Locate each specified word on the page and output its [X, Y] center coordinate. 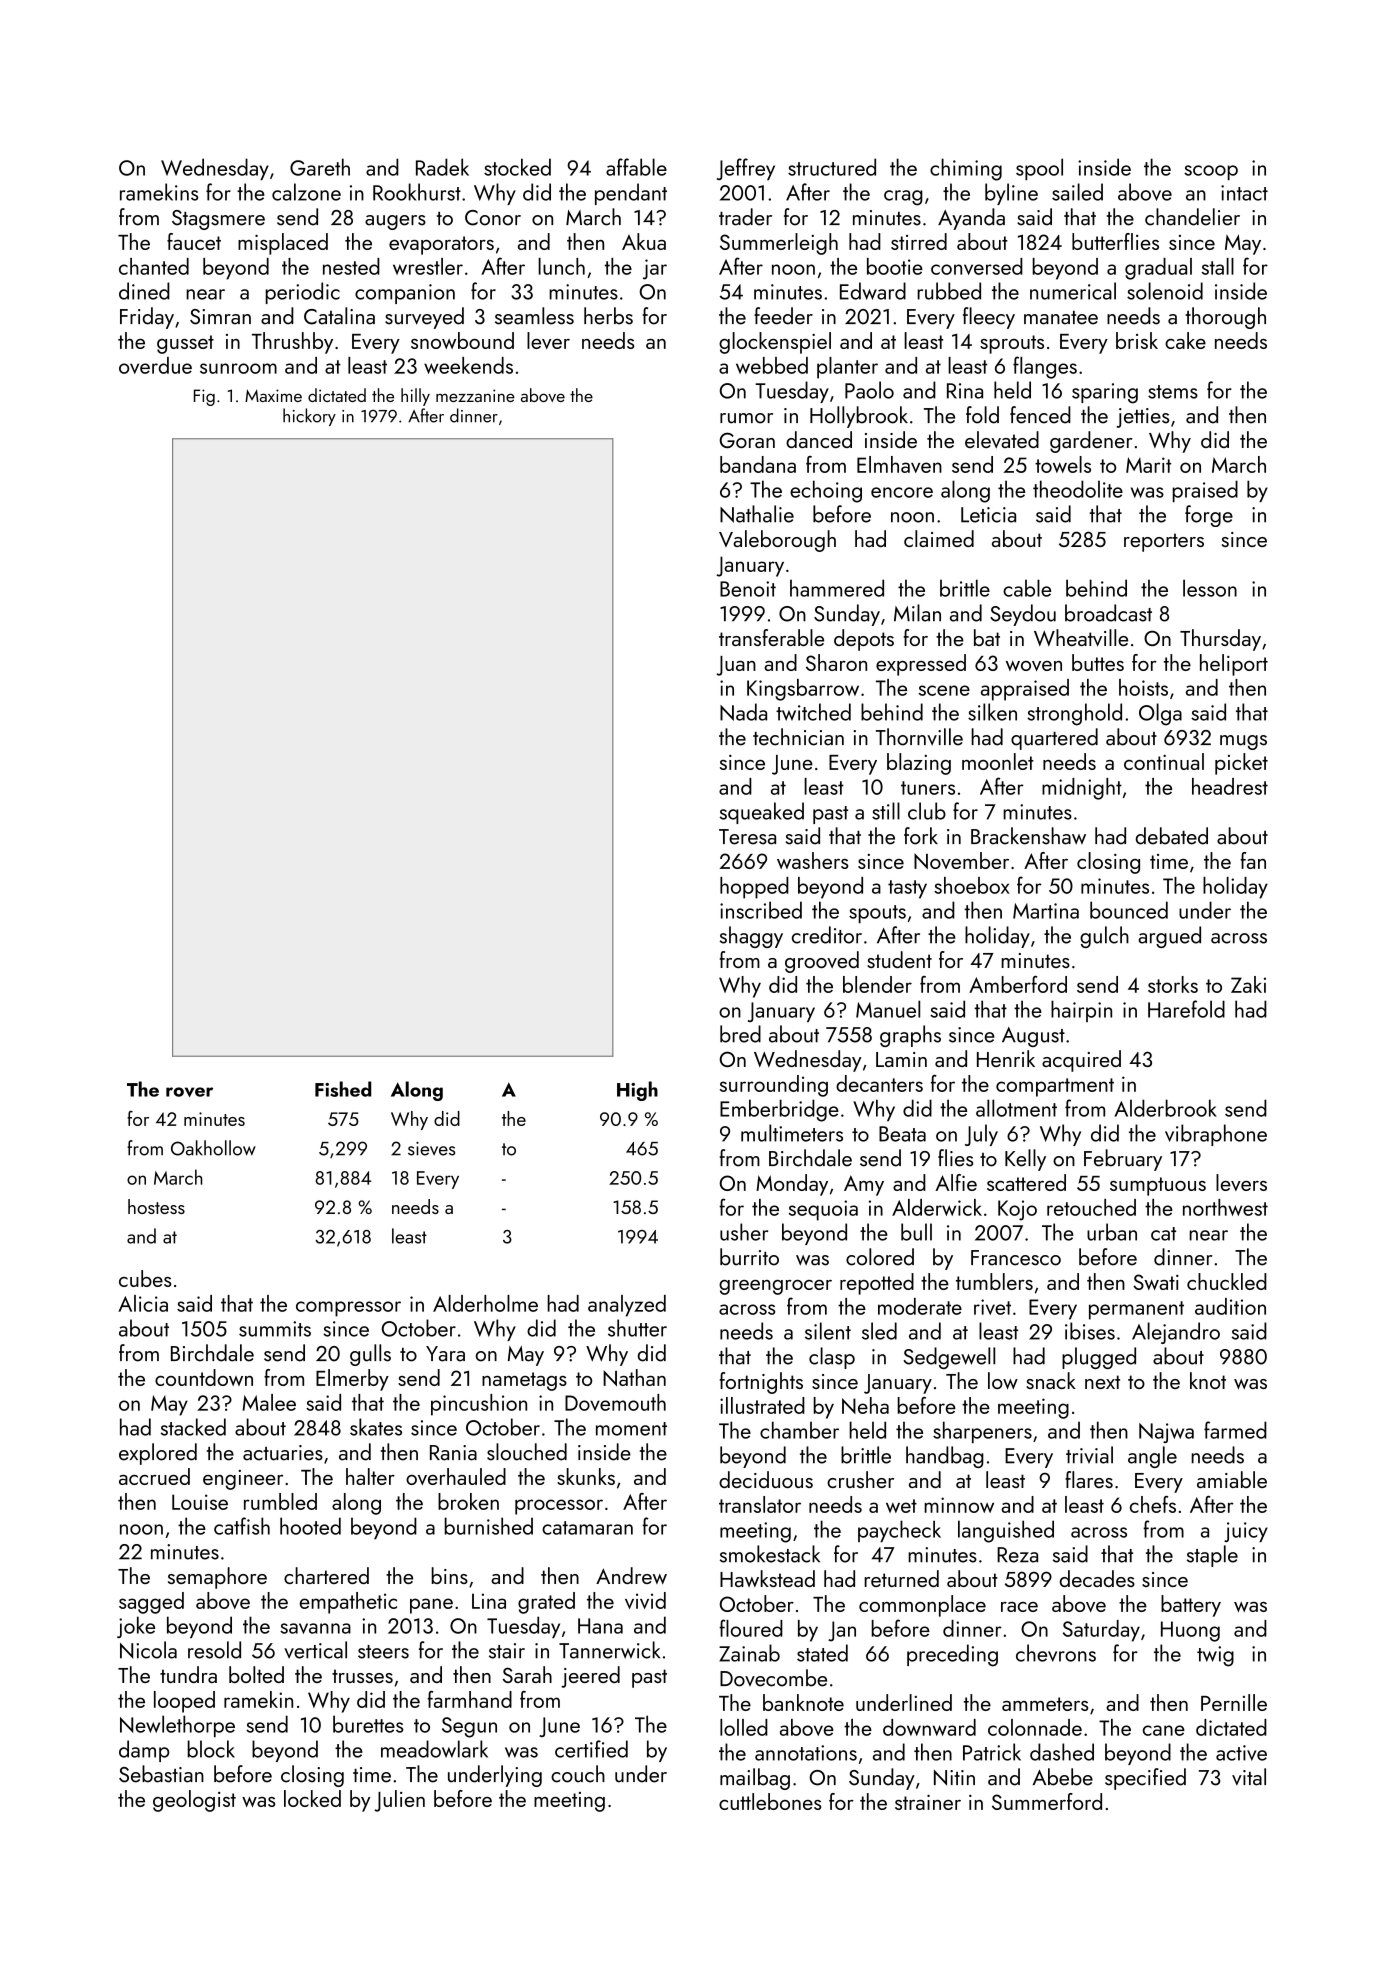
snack [1051, 1380]
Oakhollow [213, 1148]
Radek [442, 167]
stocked [517, 167]
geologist [194, 1801]
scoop [1211, 172]
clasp [832, 1358]
